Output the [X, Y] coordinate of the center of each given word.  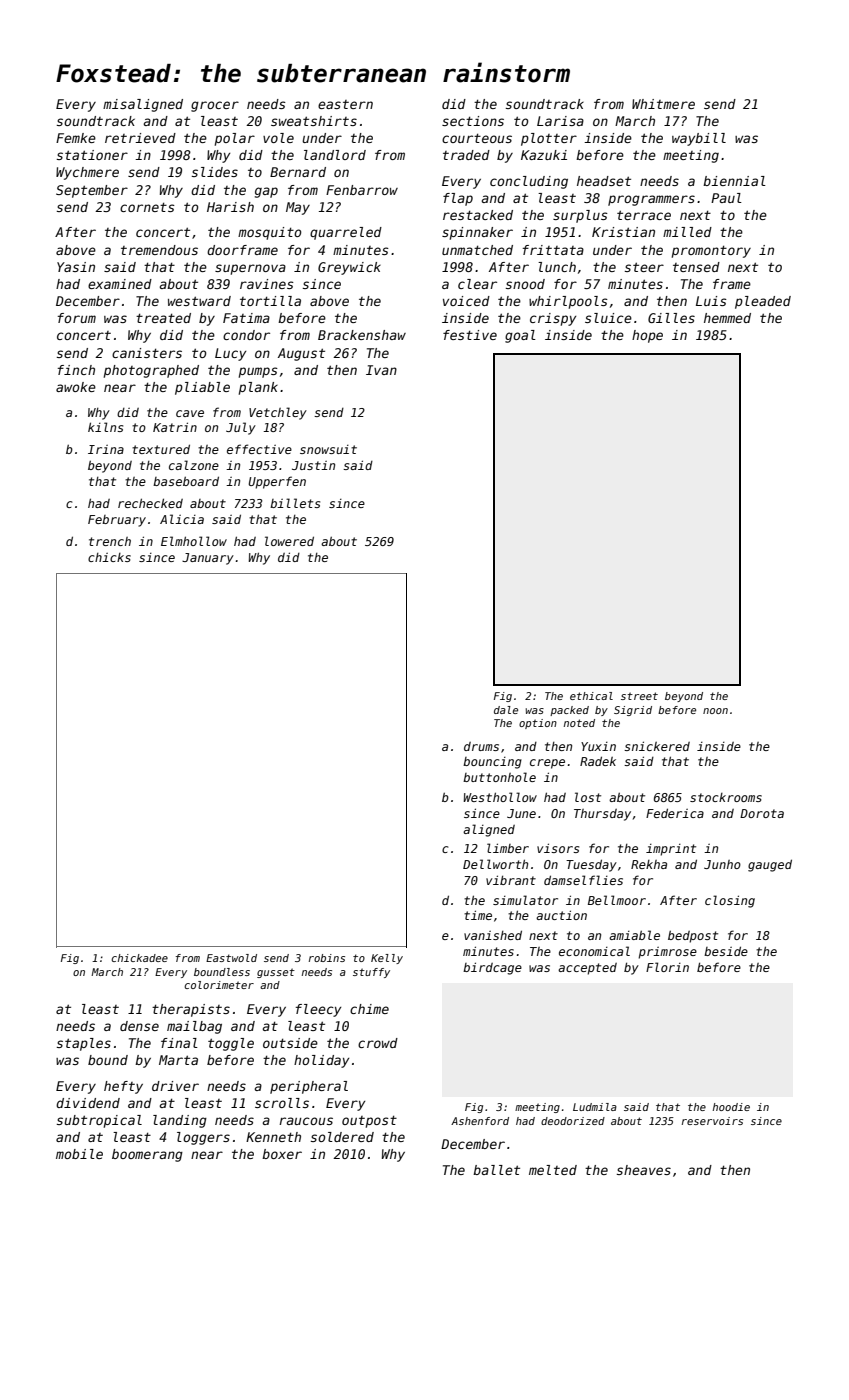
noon [715, 711]
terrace [644, 215]
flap [458, 199]
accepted [587, 969]
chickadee [139, 958]
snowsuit [328, 449]
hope [647, 336]
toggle [231, 1044]
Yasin [76, 267]
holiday [321, 1061]
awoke [76, 387]
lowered [289, 541]
